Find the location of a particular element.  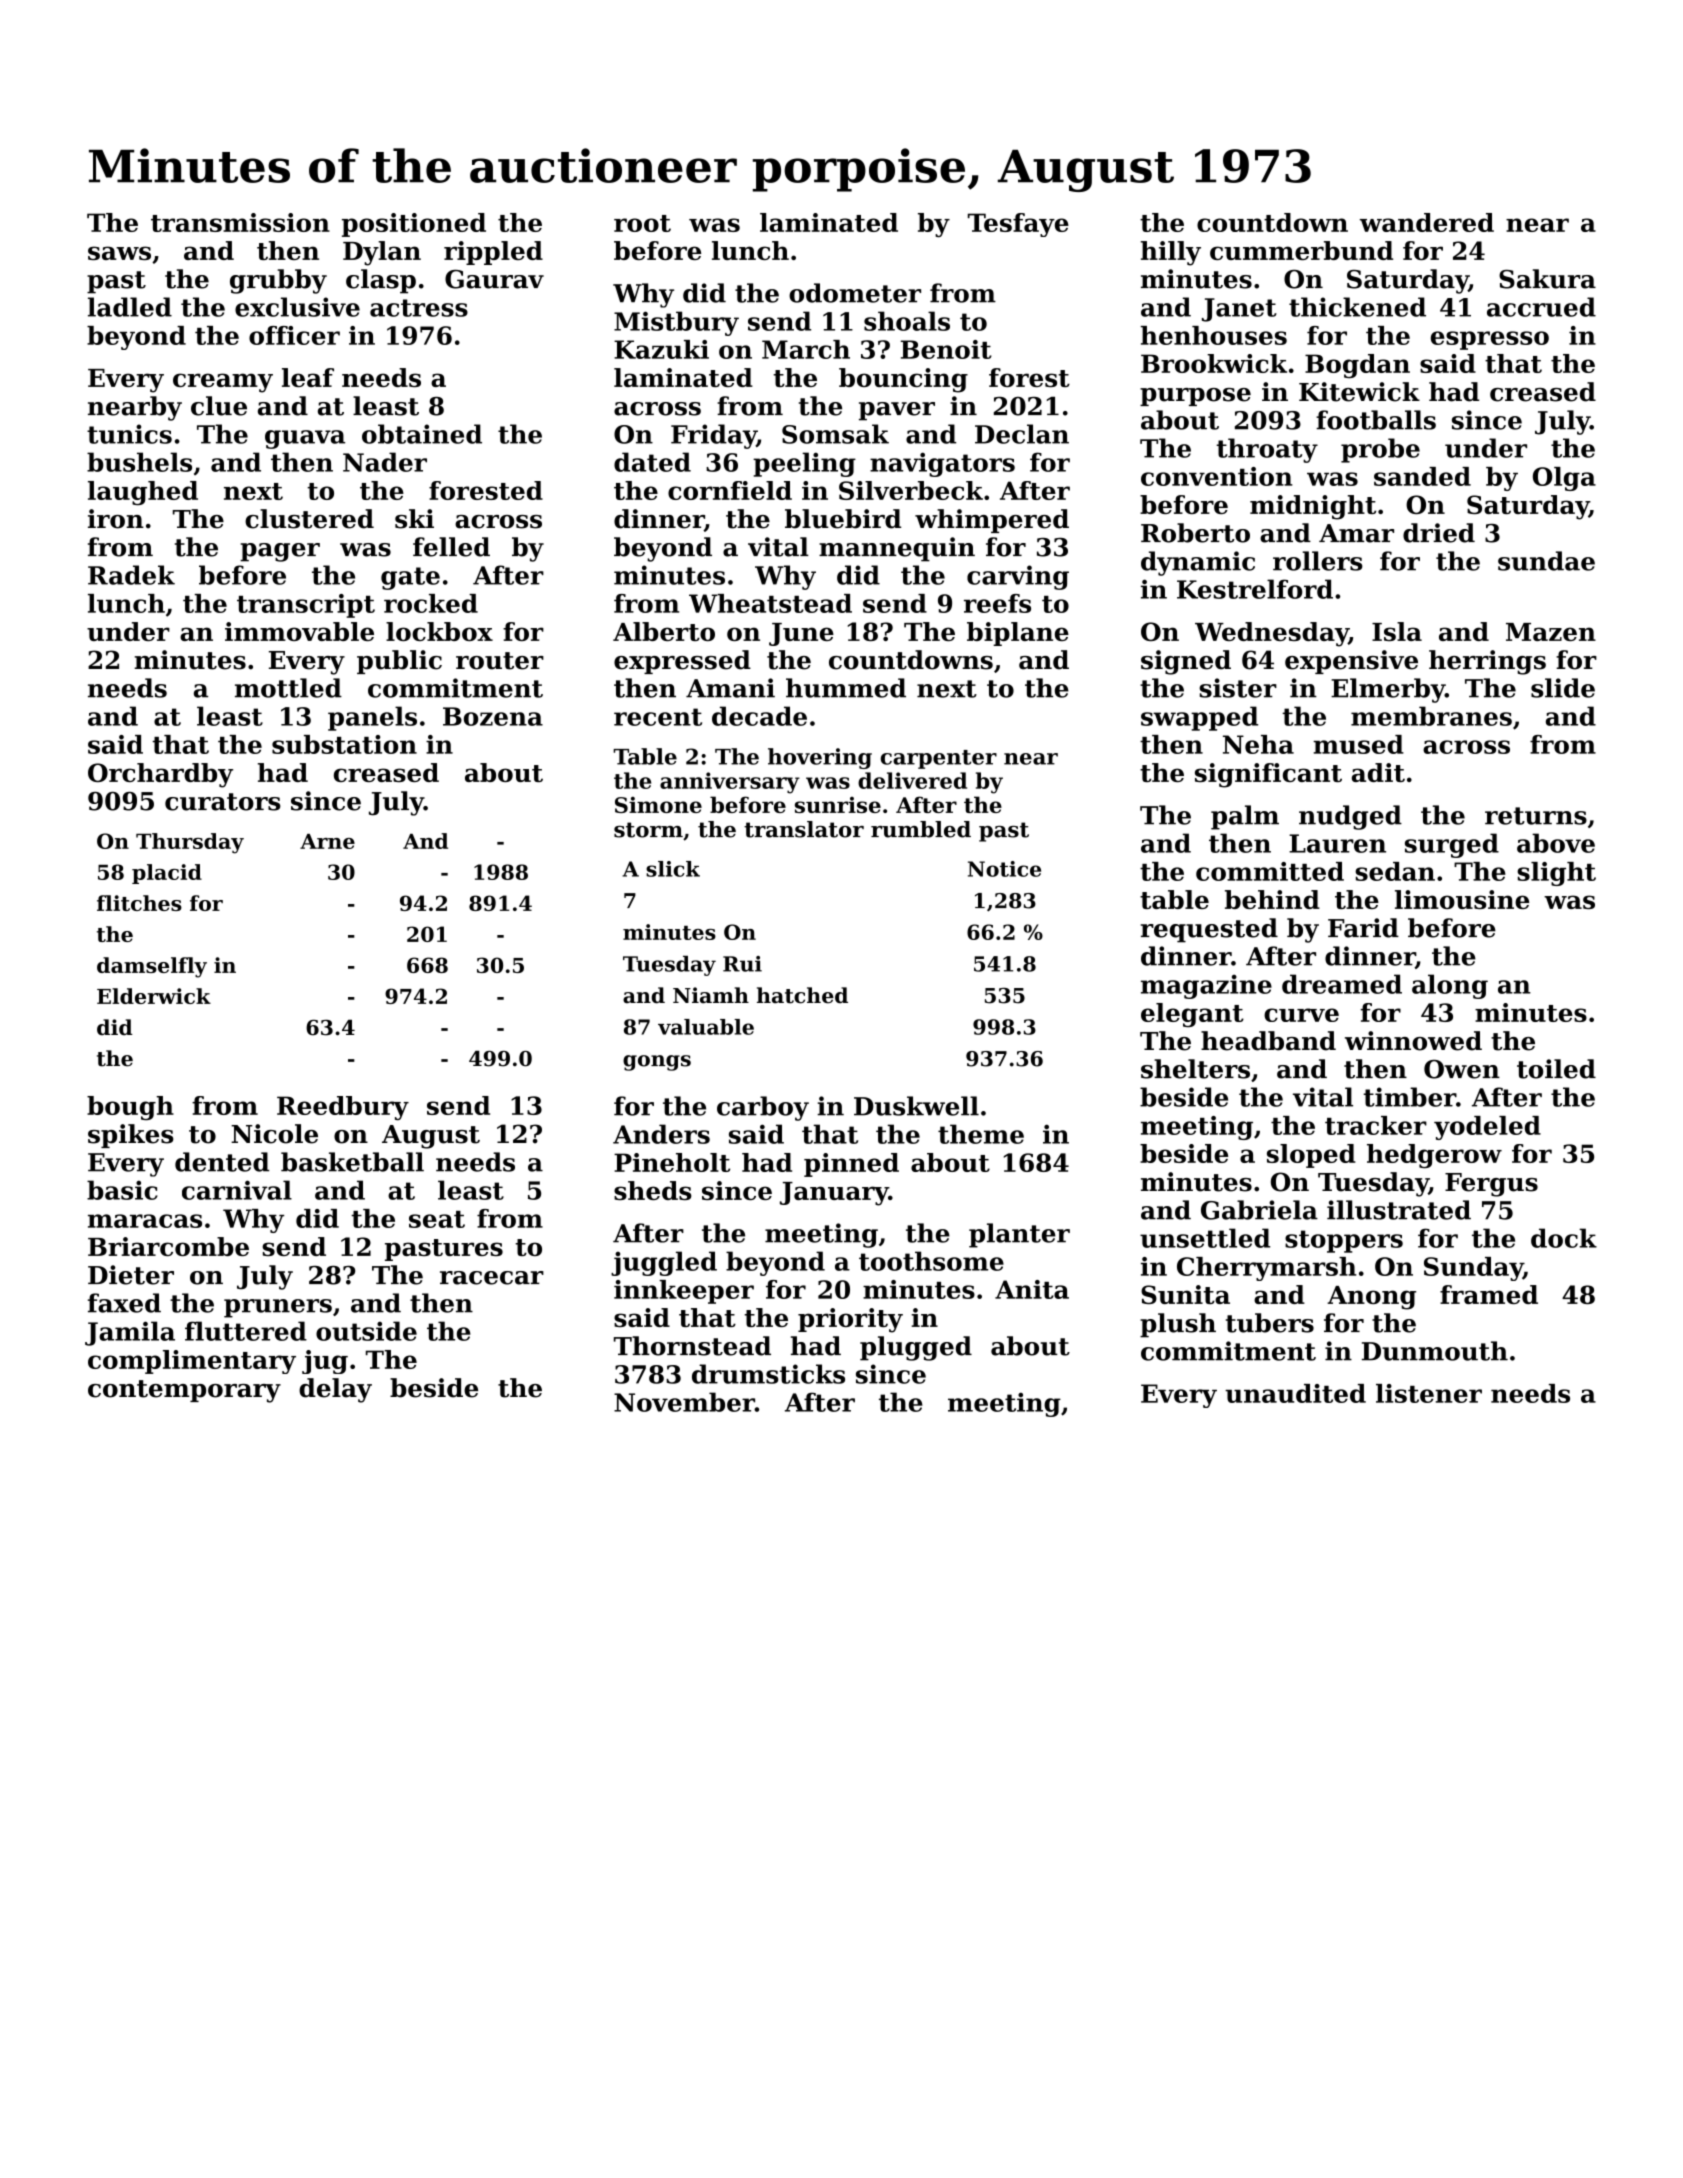

mannequin is located at coordinates (897, 549).
